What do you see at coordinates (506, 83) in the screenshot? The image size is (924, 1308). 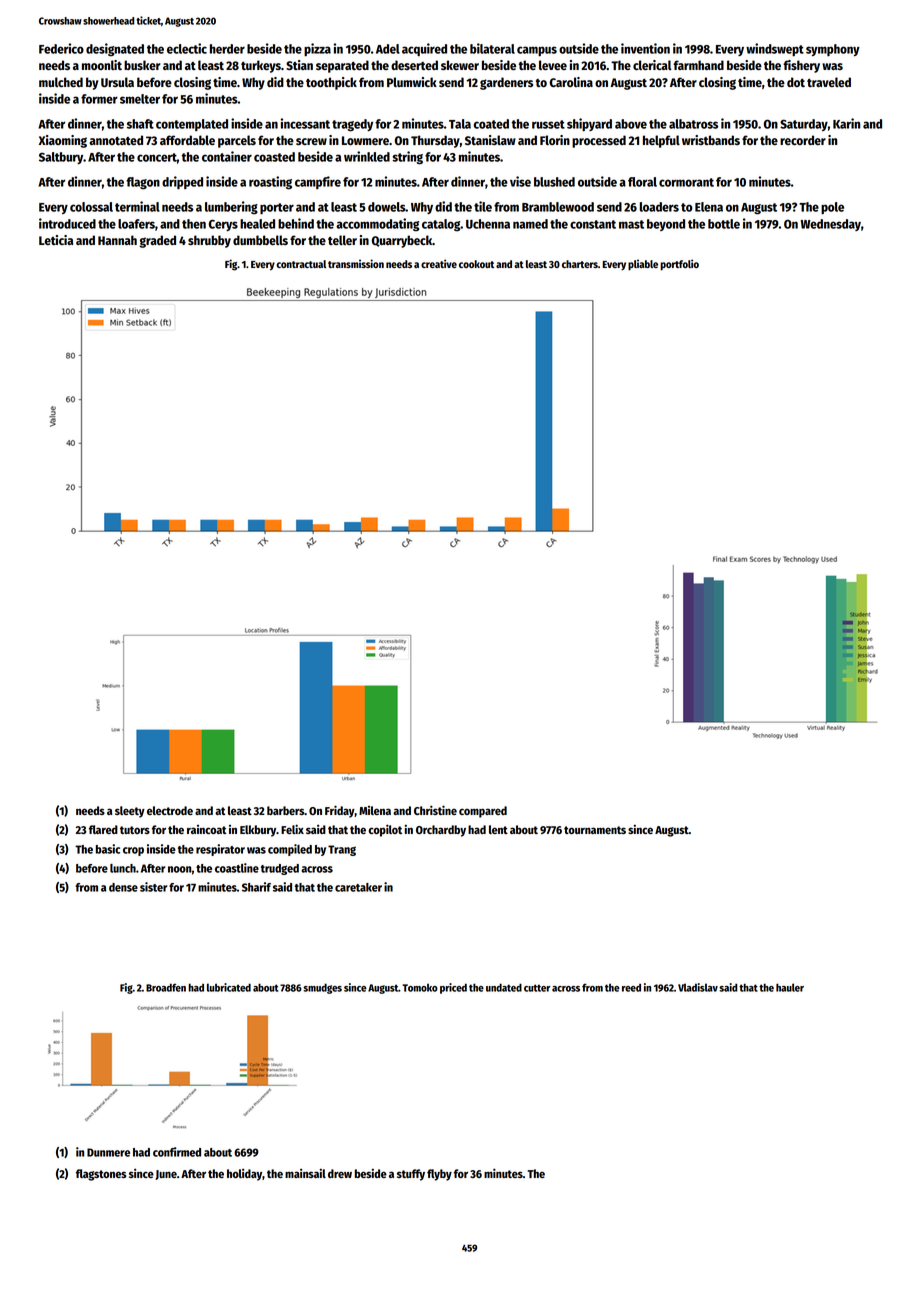 I see `gardeners` at bounding box center [506, 83].
